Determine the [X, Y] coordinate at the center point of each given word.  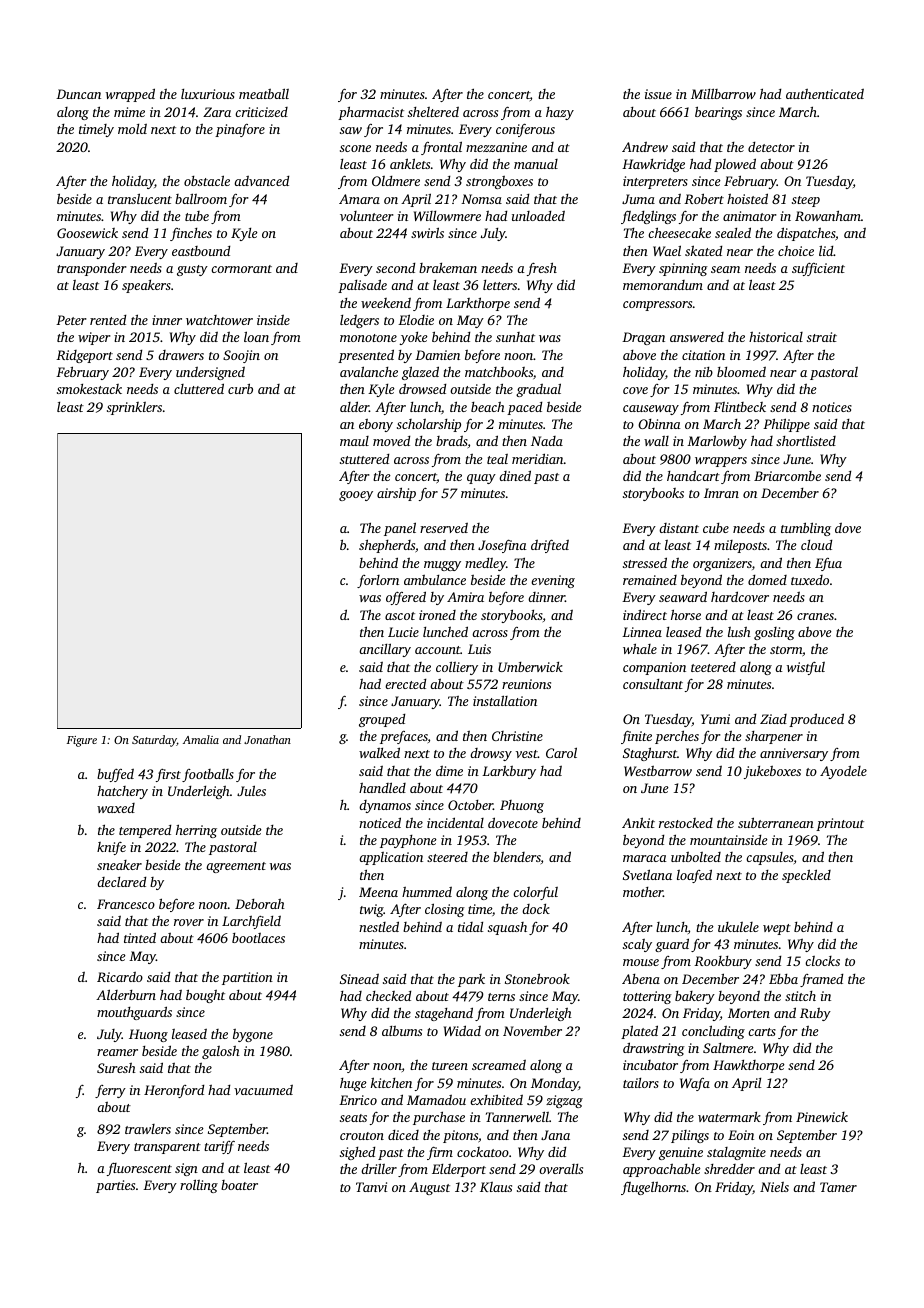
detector [771, 147]
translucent [140, 198]
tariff [219, 1147]
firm [440, 1153]
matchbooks [499, 372]
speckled [806, 876]
